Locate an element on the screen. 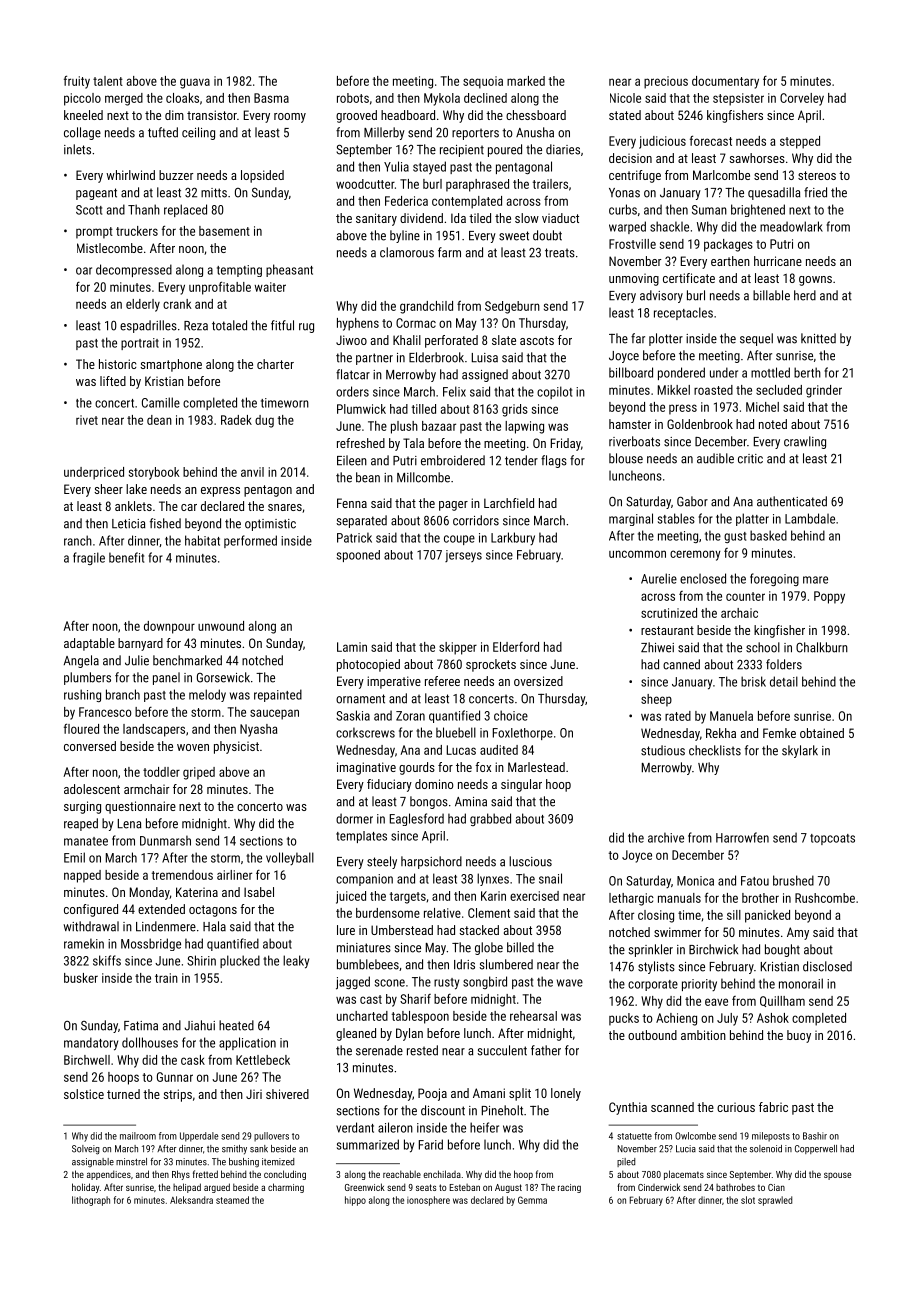 This screenshot has width=924, height=1308. Corveley is located at coordinates (802, 99).
